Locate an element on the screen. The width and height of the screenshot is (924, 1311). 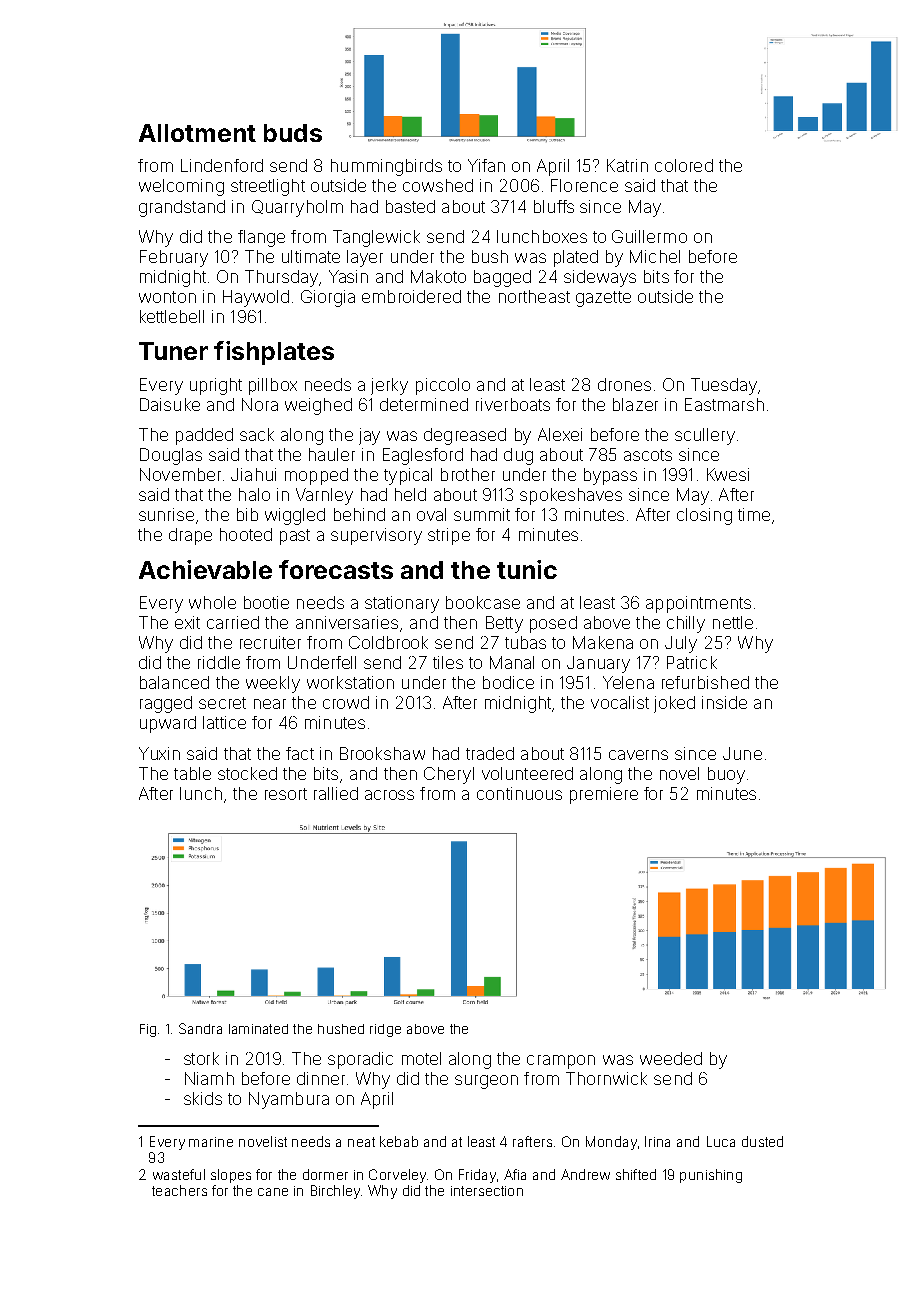
secret is located at coordinates (222, 703).
